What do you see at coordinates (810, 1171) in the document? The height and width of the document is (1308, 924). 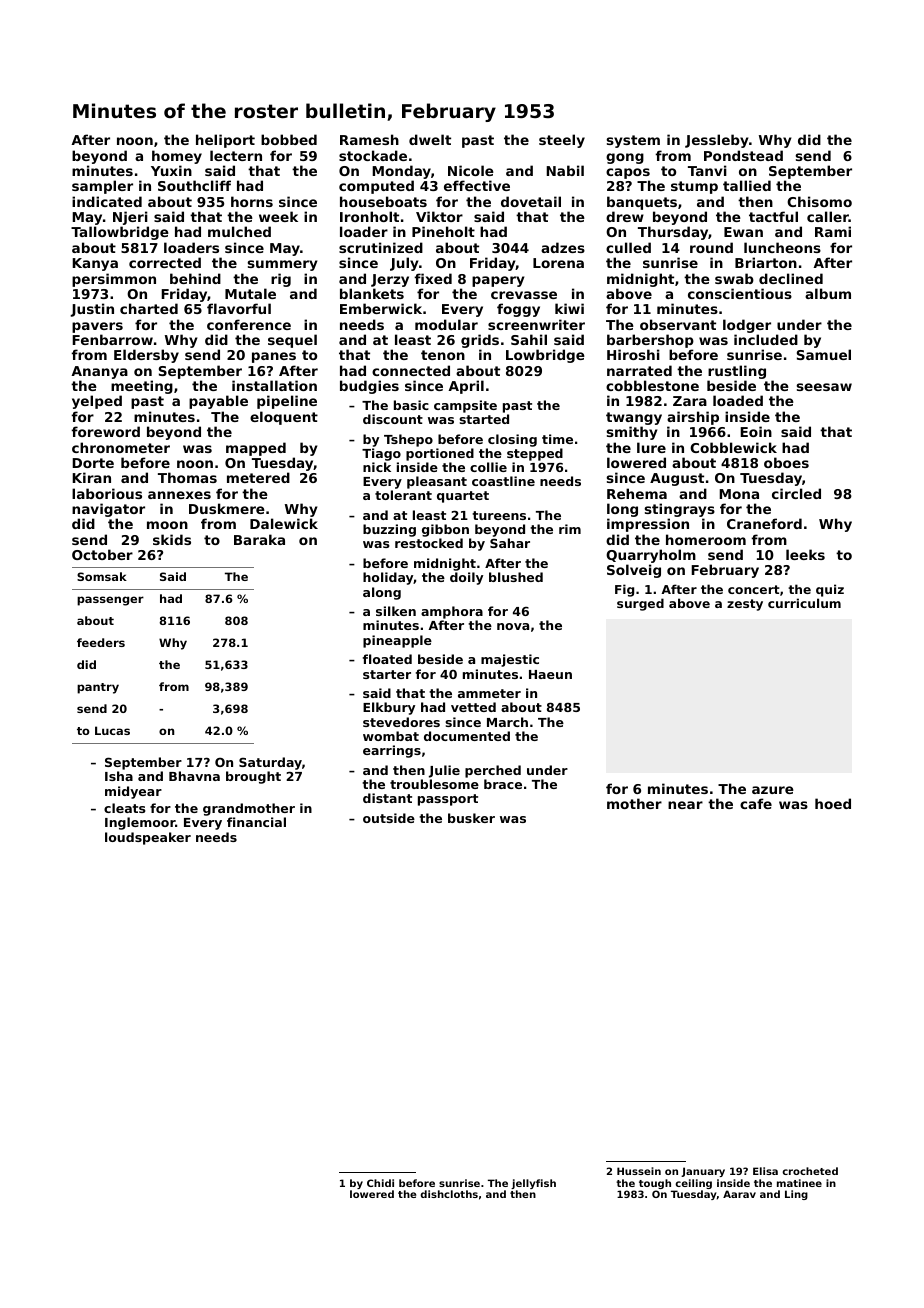 I see `crocheted` at bounding box center [810, 1171].
